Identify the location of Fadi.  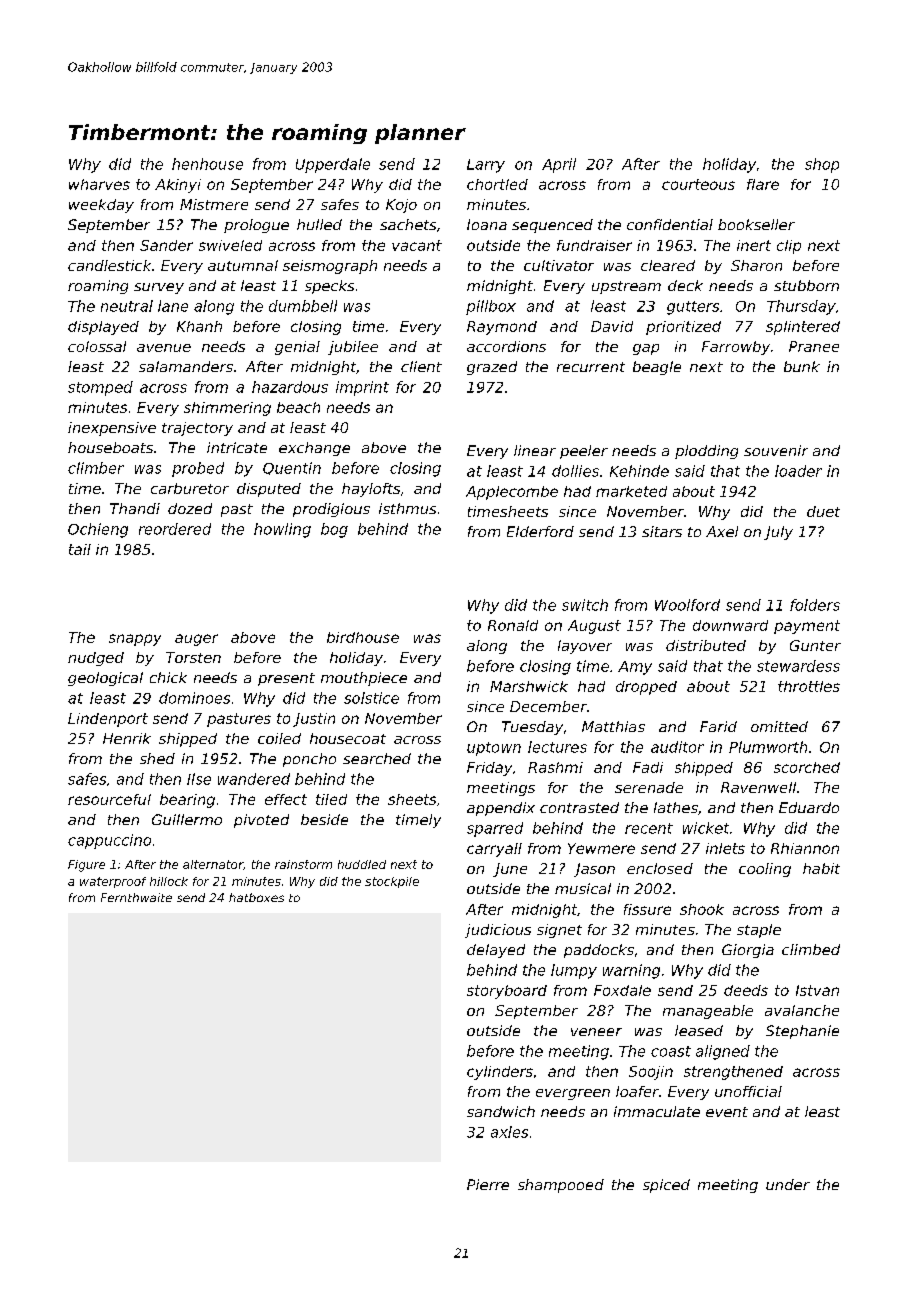
(648, 767).
